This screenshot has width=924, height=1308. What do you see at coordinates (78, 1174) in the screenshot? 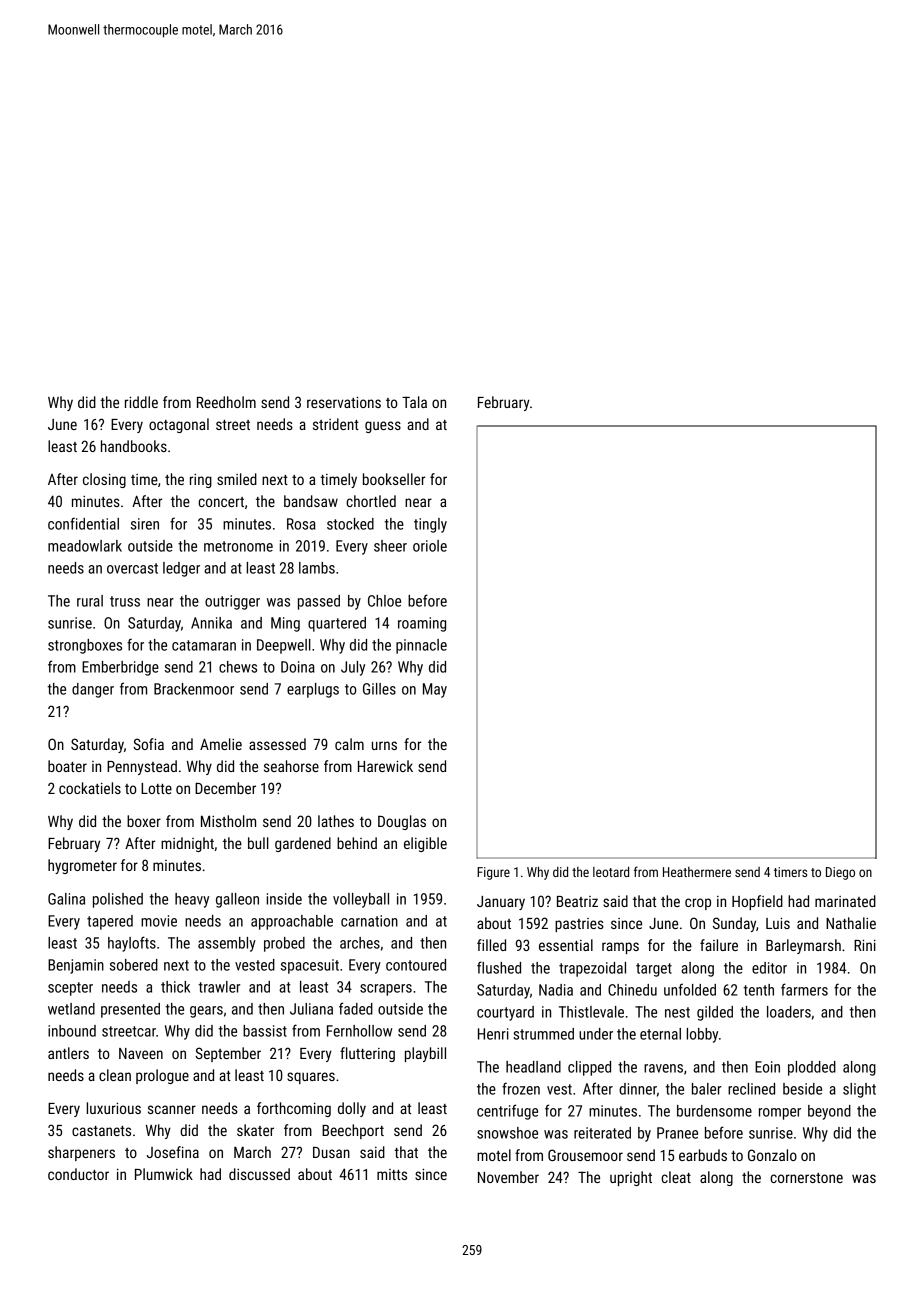
I see `conductor` at bounding box center [78, 1174].
